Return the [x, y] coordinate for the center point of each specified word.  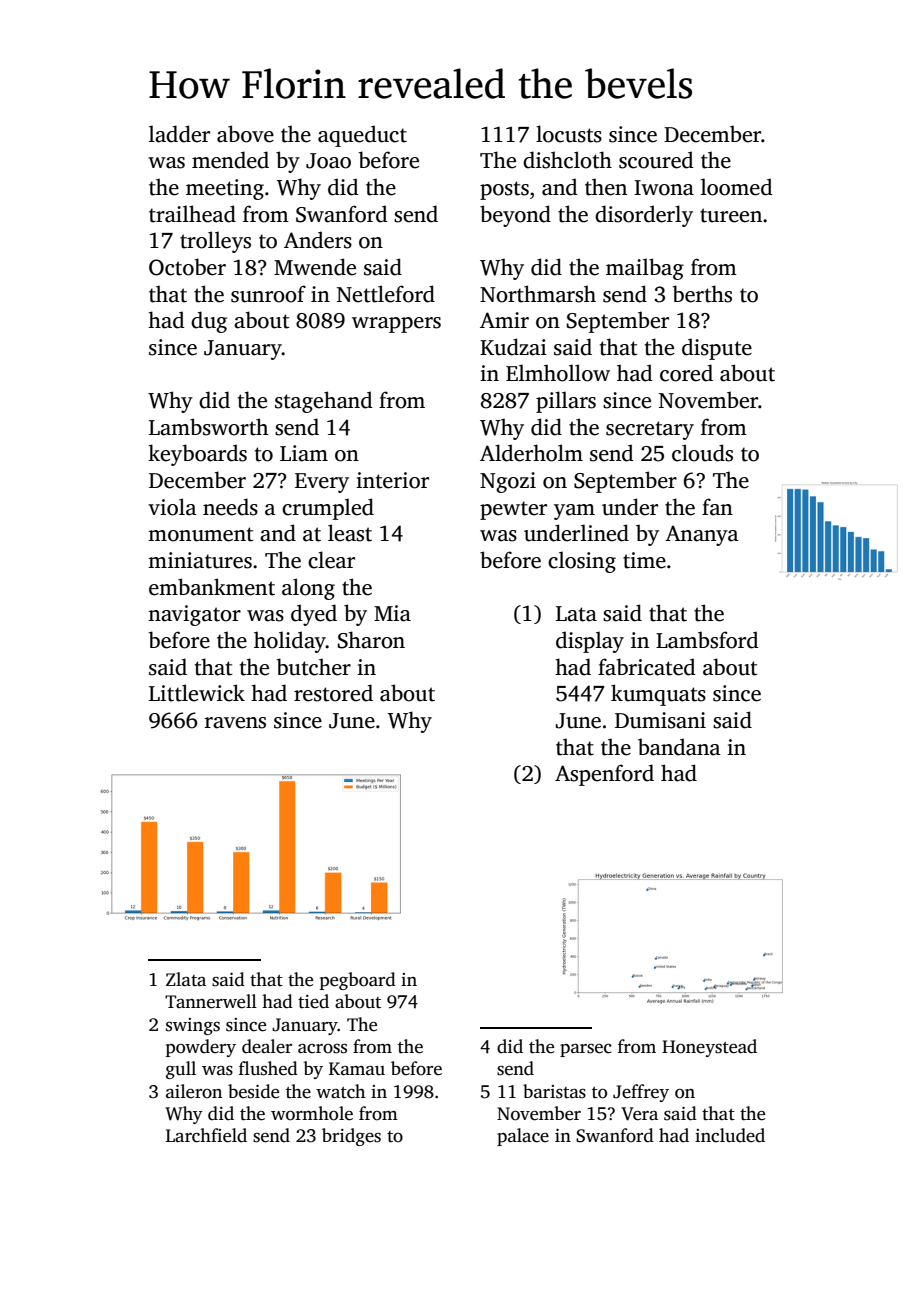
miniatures [200, 560]
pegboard [358, 981]
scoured [656, 160]
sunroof [268, 294]
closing [582, 562]
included [730, 1135]
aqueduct [362, 136]
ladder [179, 134]
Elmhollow [558, 373]
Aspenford [604, 775]
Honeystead [709, 1048]
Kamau [357, 1069]
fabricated [647, 667]
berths [702, 294]
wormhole [312, 1113]
